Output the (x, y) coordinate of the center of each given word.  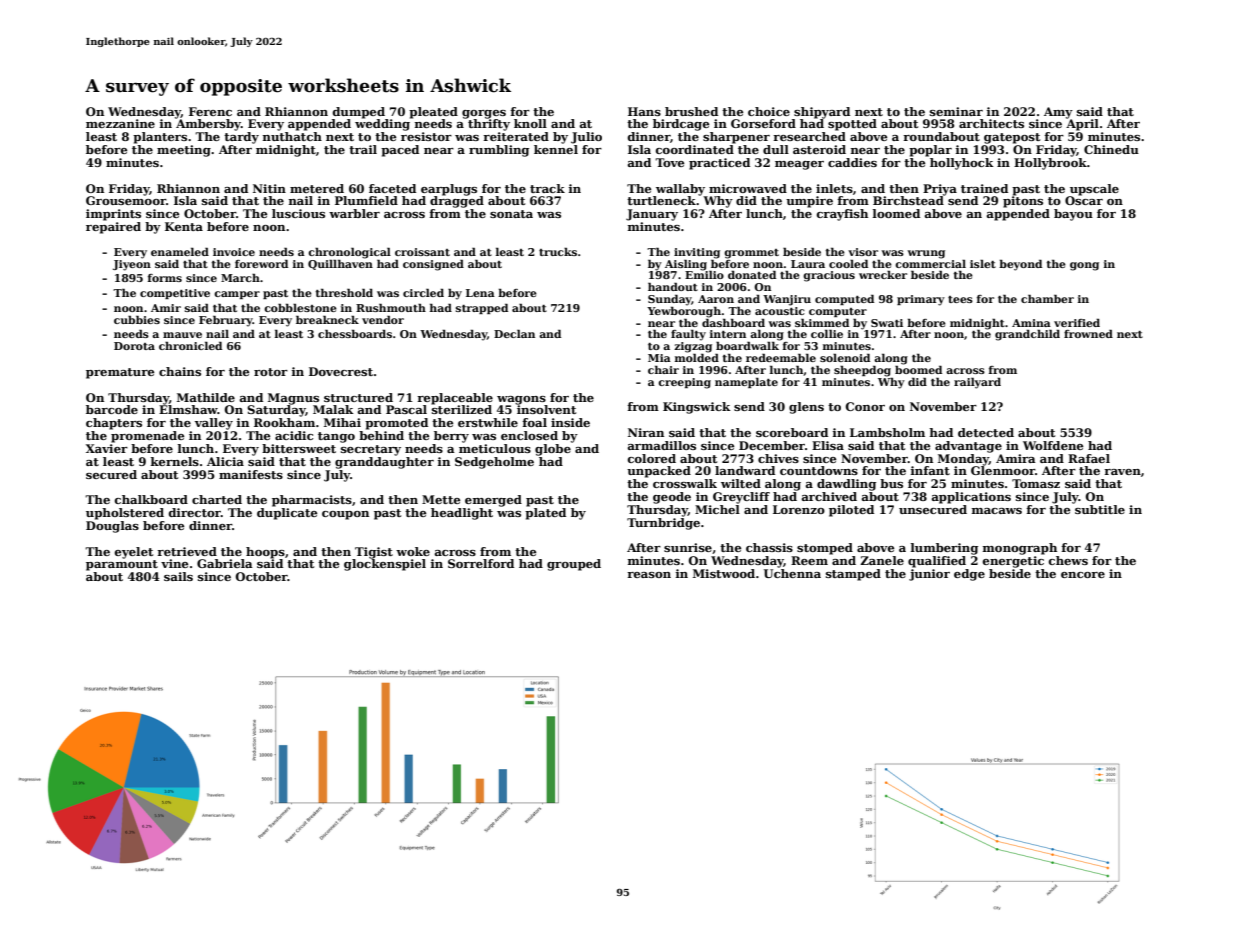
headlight (462, 514)
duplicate (287, 514)
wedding (382, 125)
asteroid (819, 149)
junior (929, 575)
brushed (691, 111)
